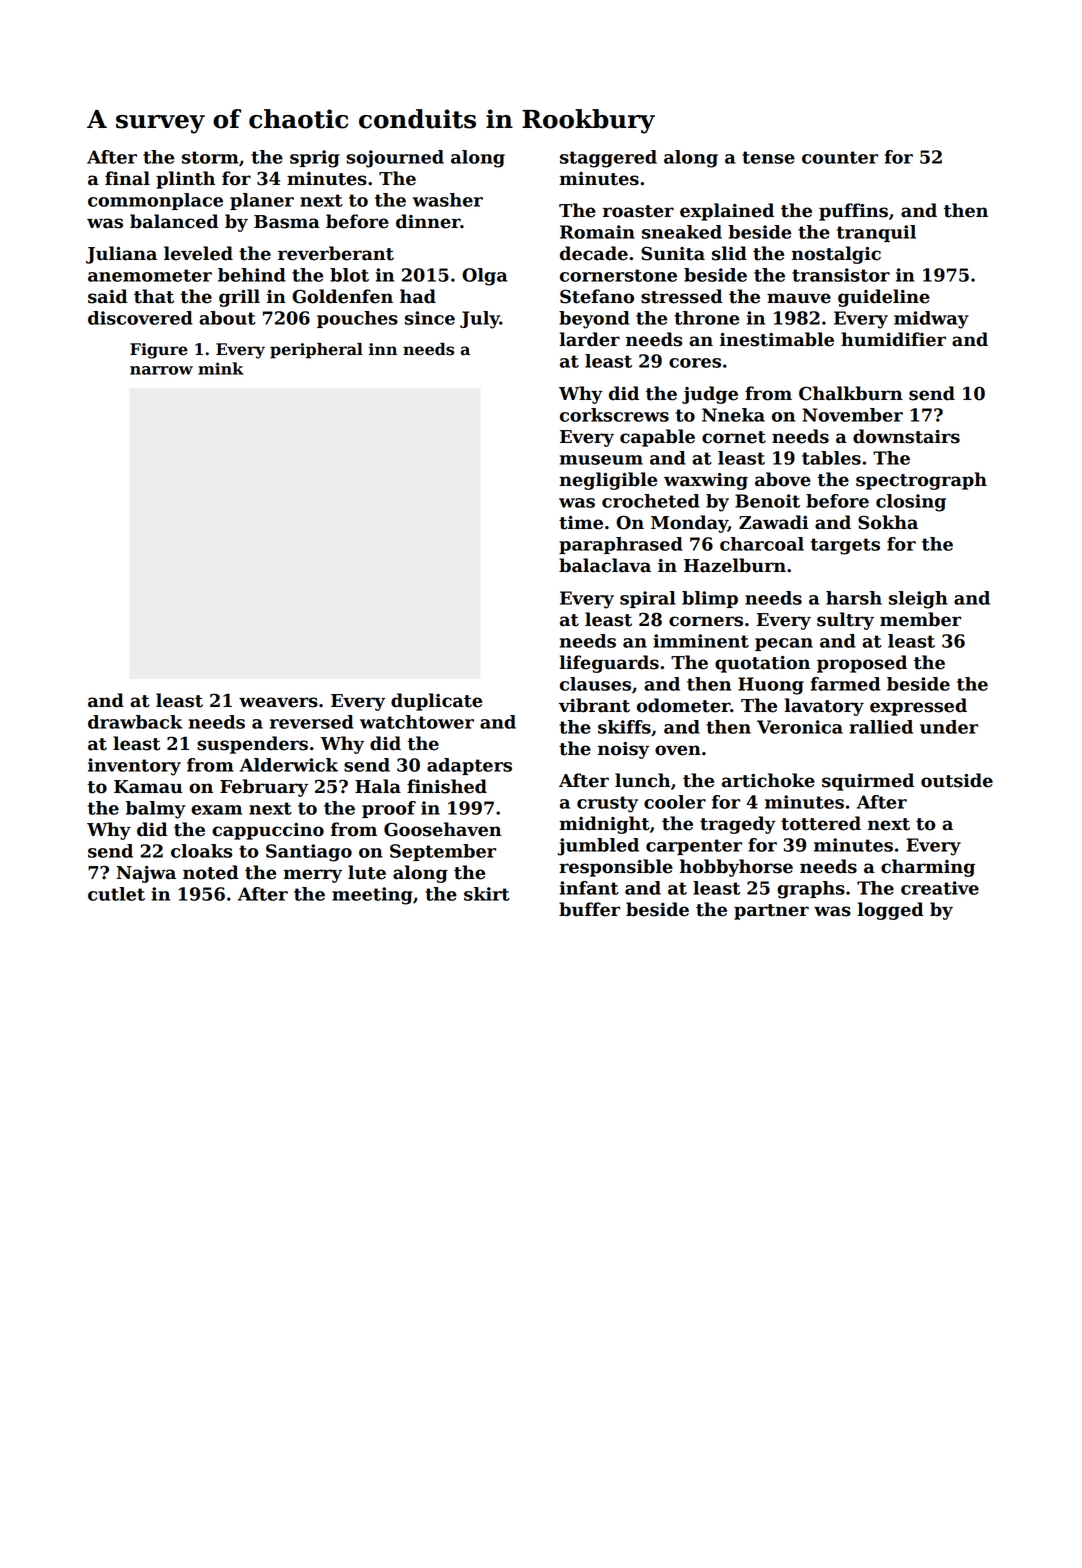 The height and width of the image is (1568, 1082). What do you see at coordinates (601, 460) in the image?
I see `museum` at bounding box center [601, 460].
